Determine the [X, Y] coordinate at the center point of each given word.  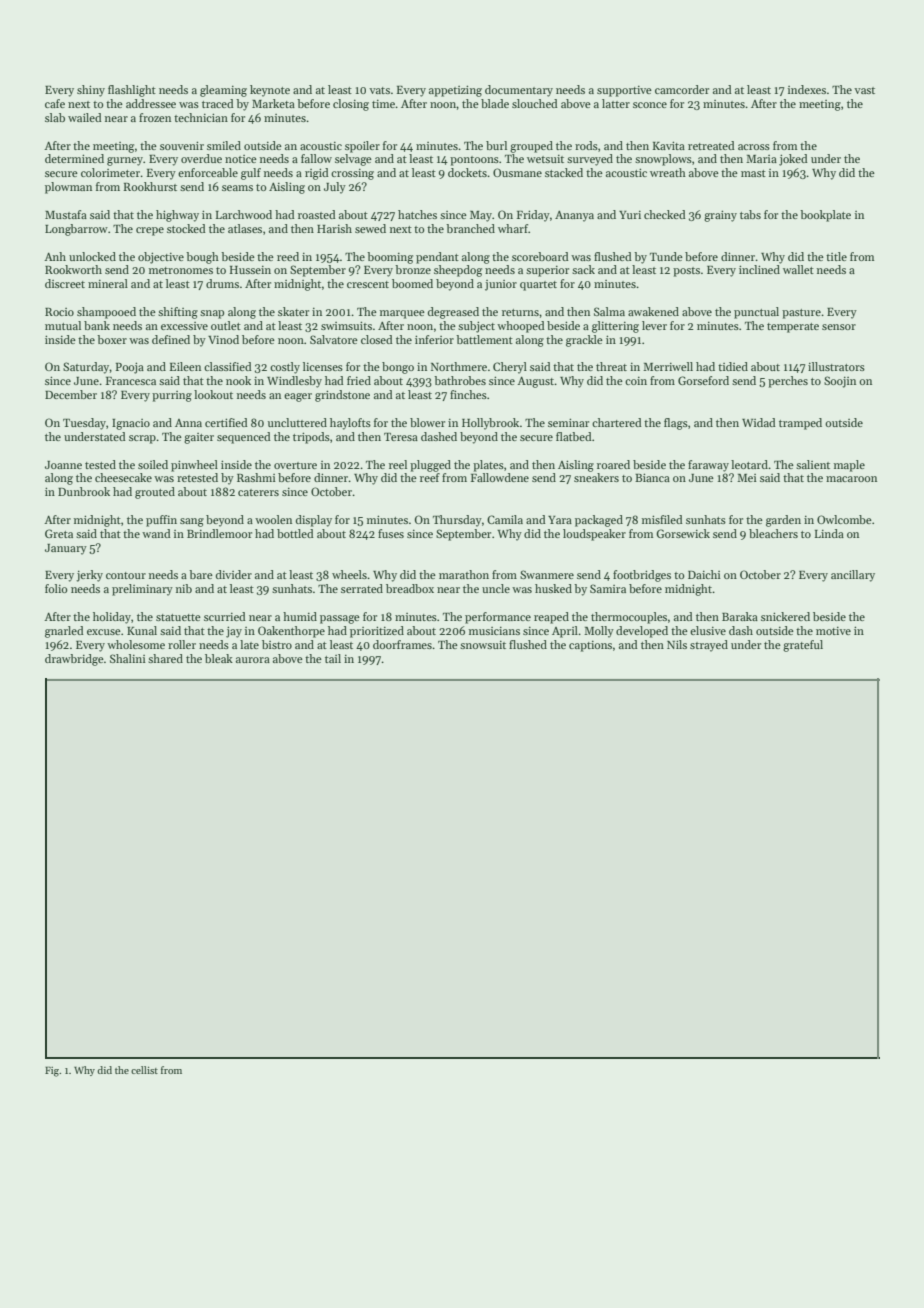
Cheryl [510, 368]
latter [616, 103]
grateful [803, 646]
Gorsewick [683, 533]
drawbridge [74, 660]
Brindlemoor [219, 533]
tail [333, 658]
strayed [709, 646]
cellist [144, 1070]
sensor [839, 327]
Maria [761, 159]
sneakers [596, 477]
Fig [52, 1072]
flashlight [132, 91]
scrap [142, 439]
